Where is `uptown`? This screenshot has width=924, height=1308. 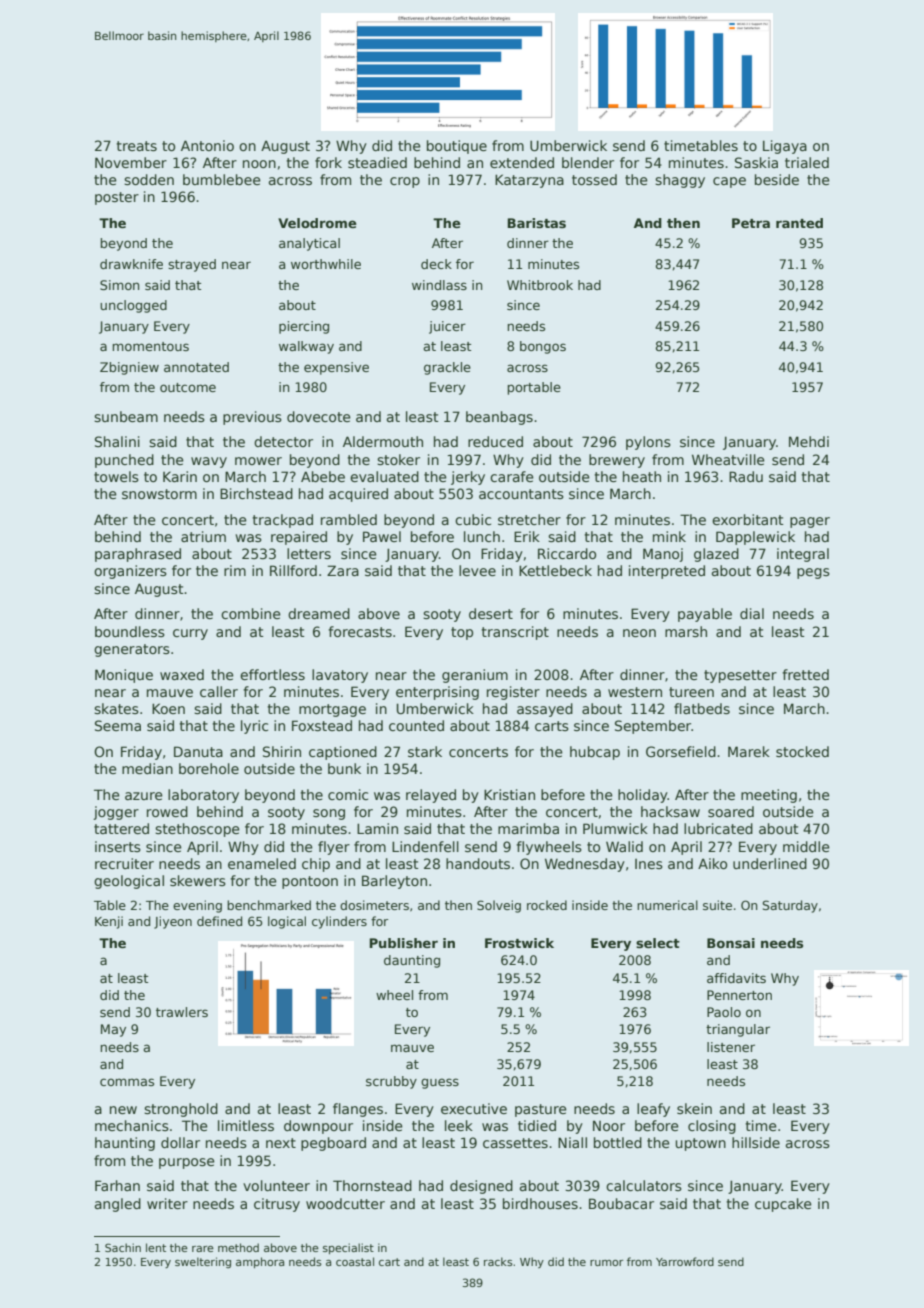
uptown is located at coordinates (701, 1144).
